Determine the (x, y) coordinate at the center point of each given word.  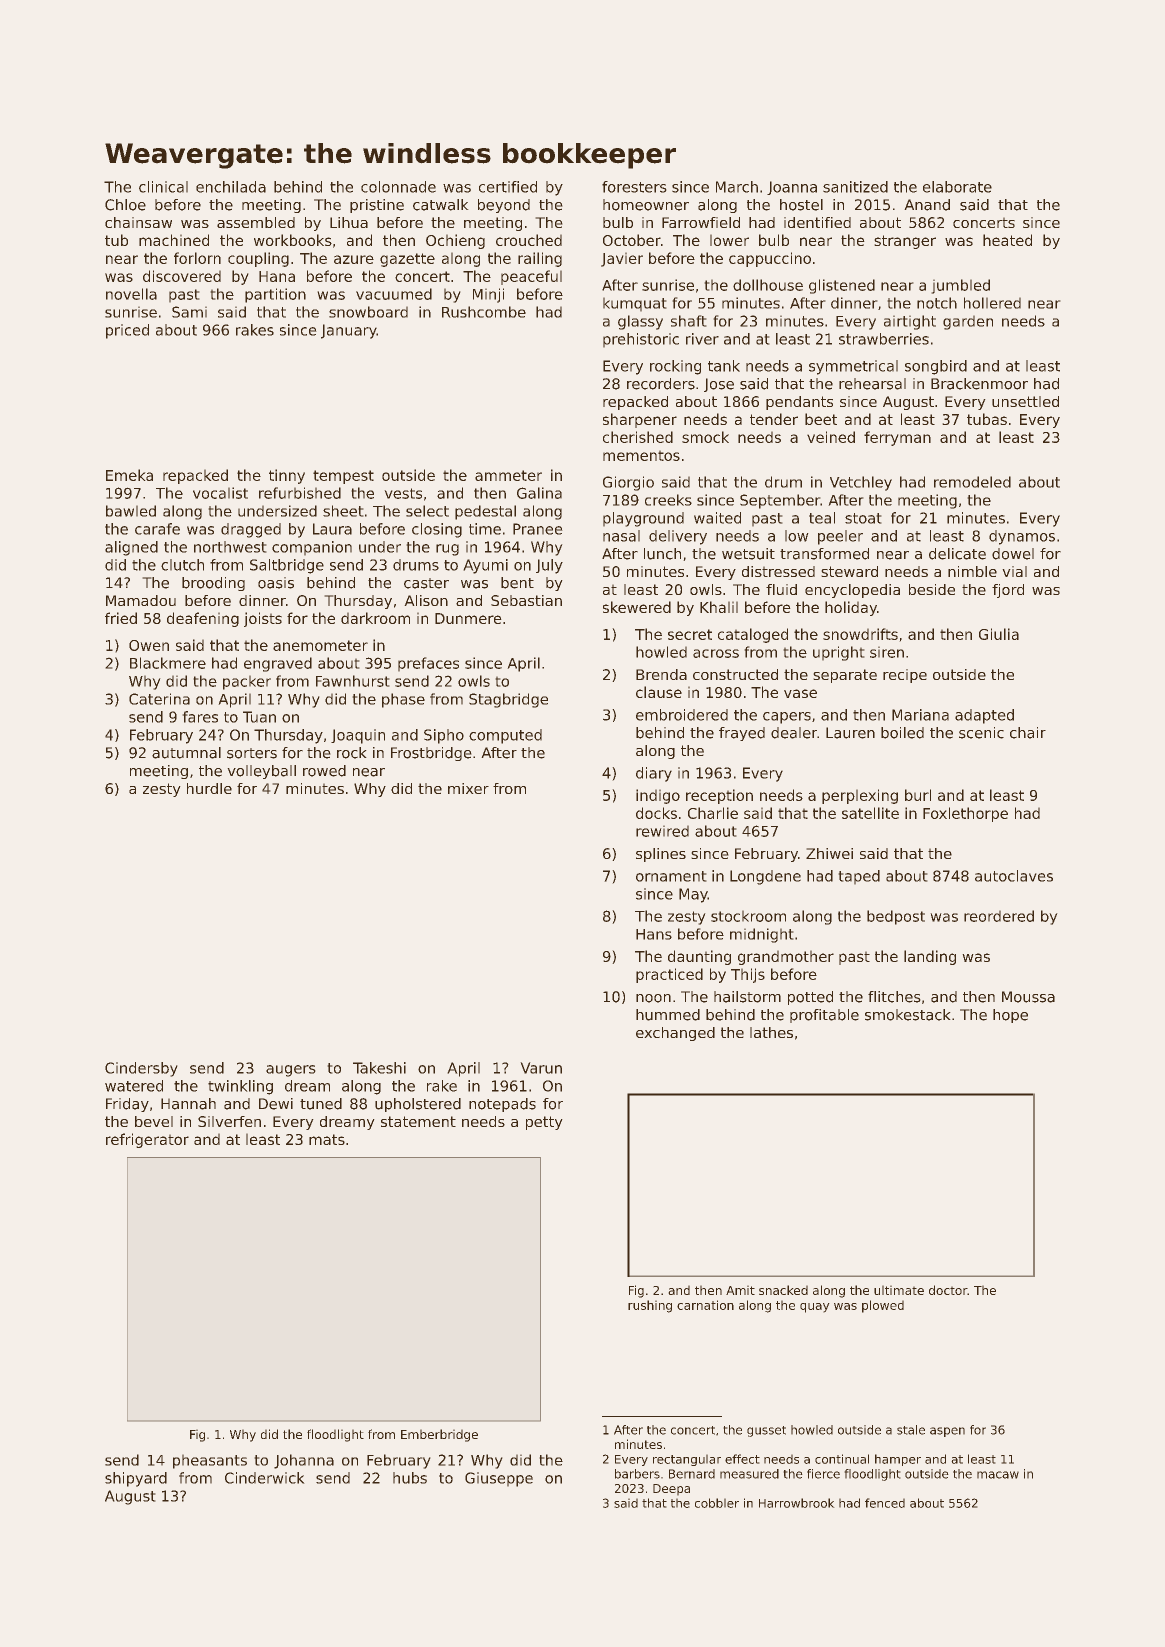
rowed (324, 771)
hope (1010, 1016)
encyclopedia (852, 591)
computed (505, 736)
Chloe (125, 205)
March (737, 187)
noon (653, 998)
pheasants (210, 1462)
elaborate (957, 187)
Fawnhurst (352, 681)
